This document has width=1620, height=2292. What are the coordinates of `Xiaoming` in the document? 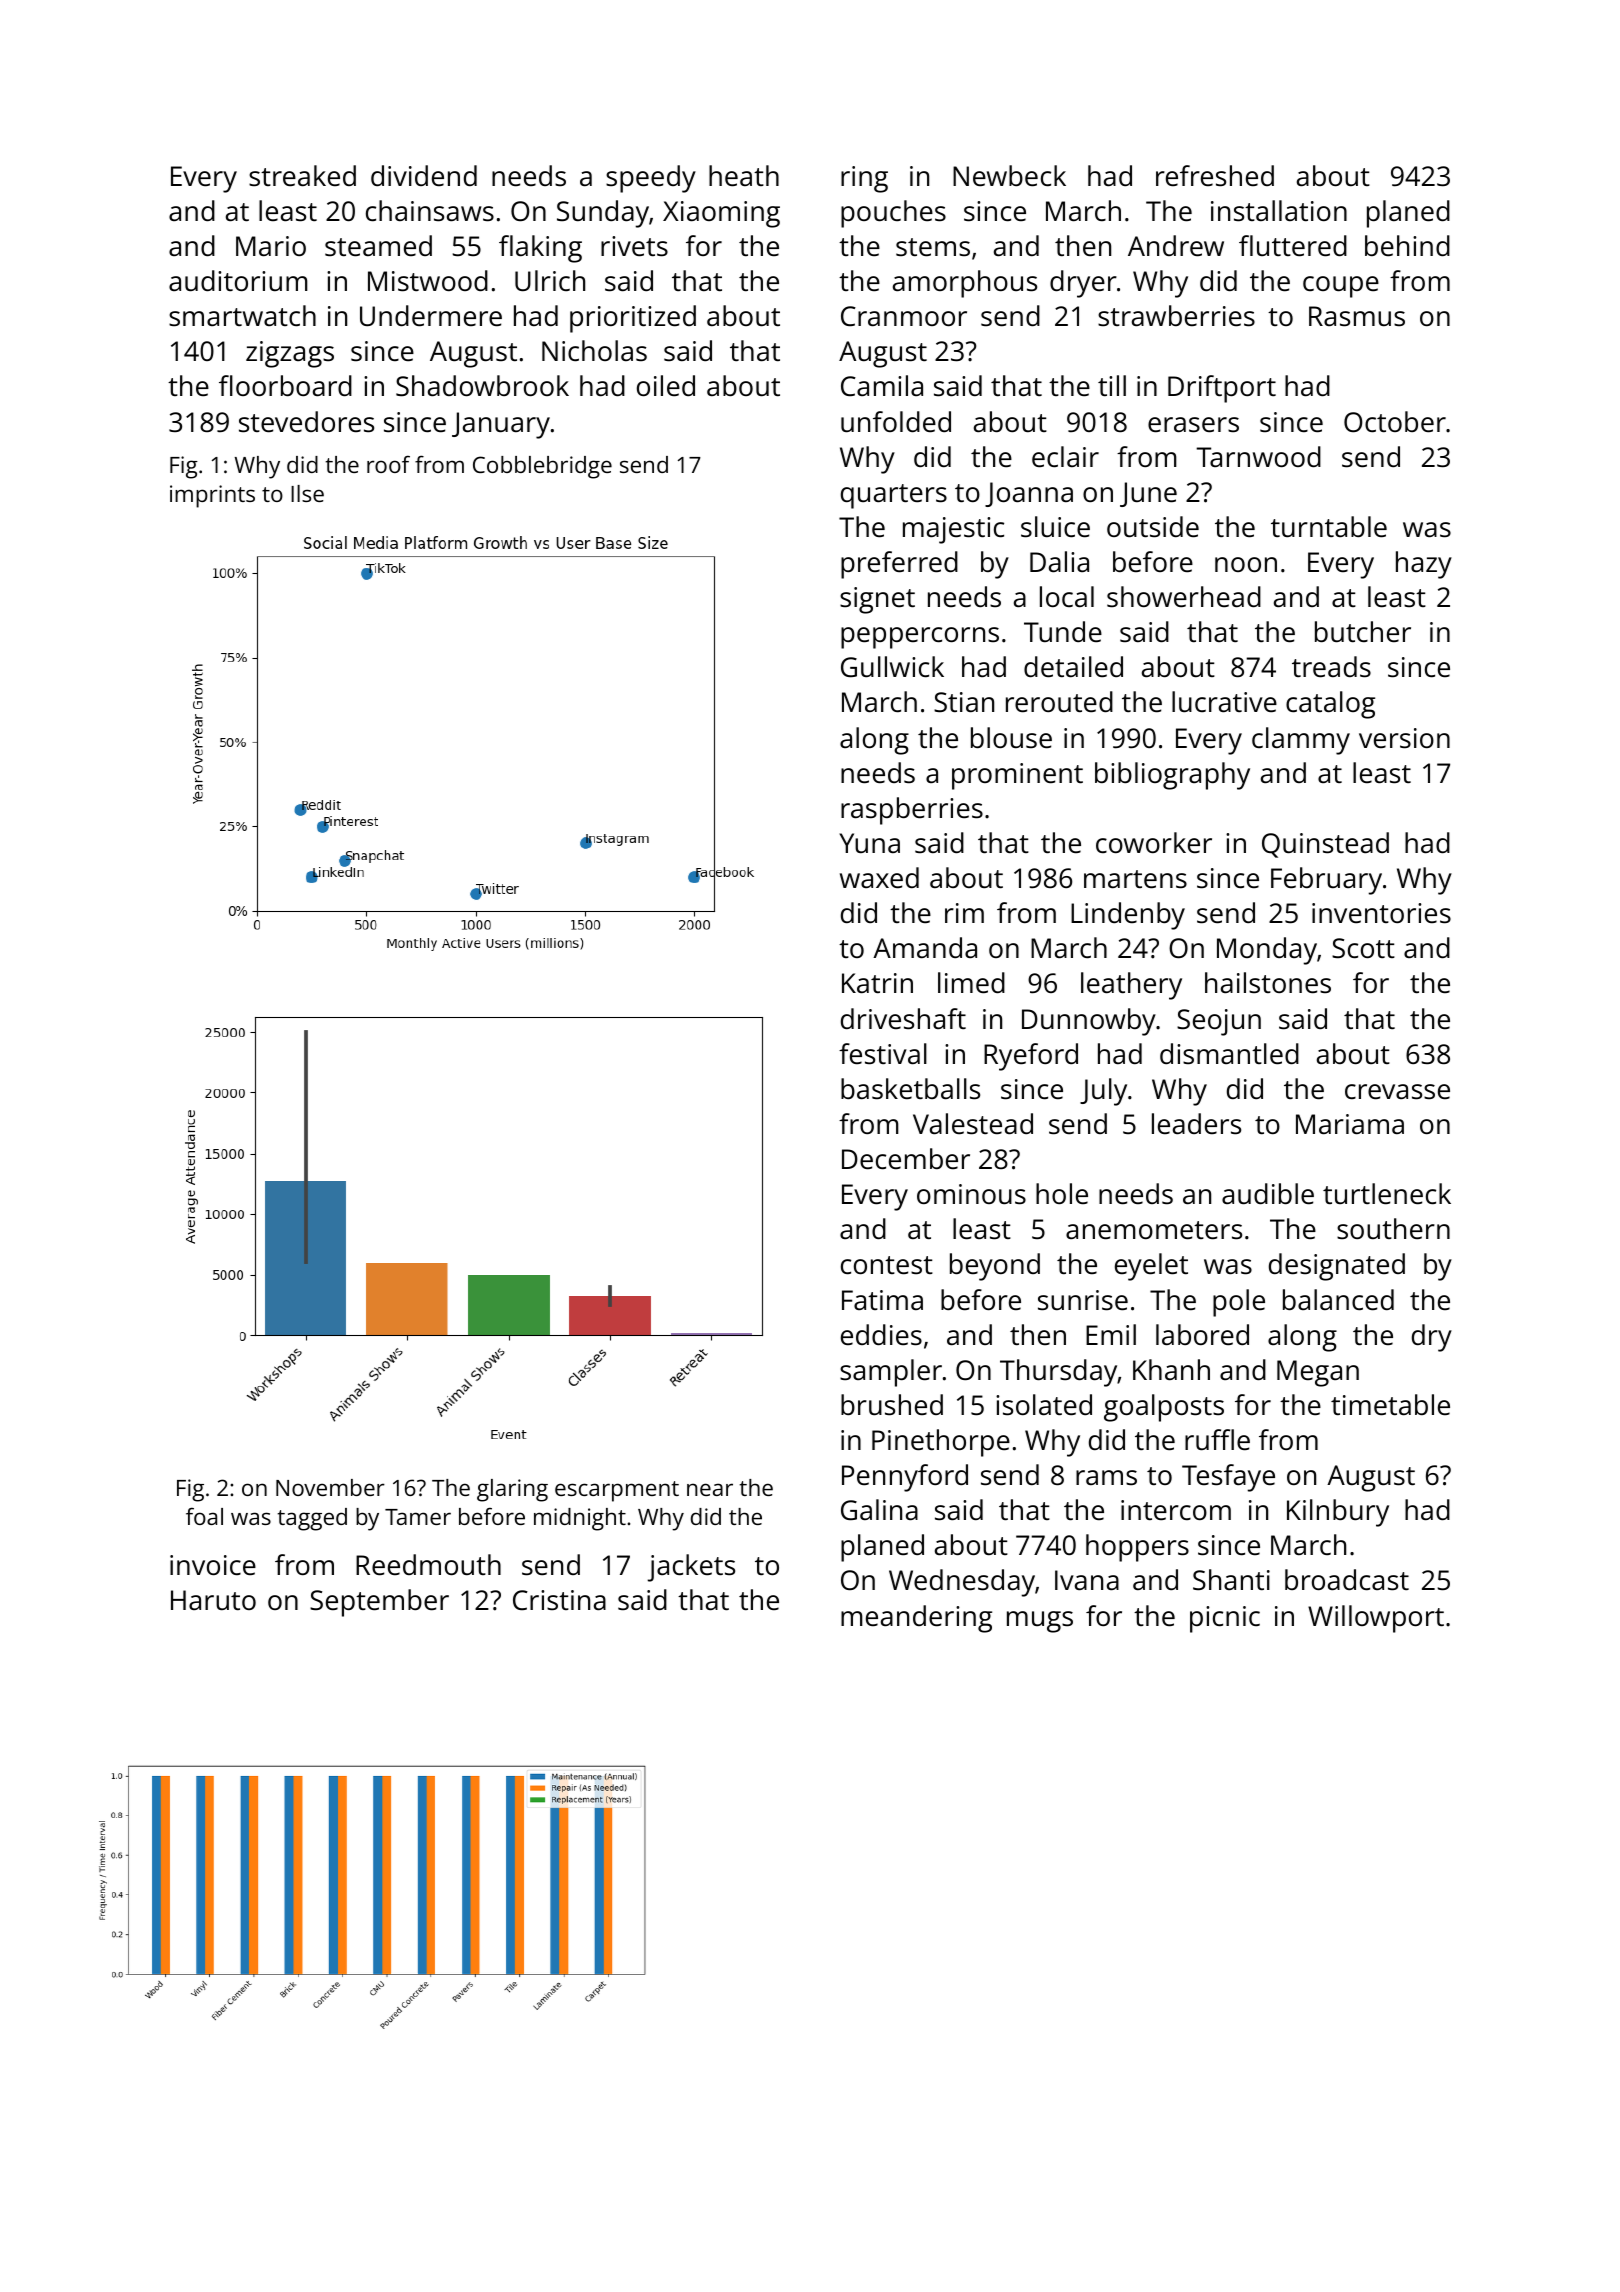 It's located at (721, 214).
